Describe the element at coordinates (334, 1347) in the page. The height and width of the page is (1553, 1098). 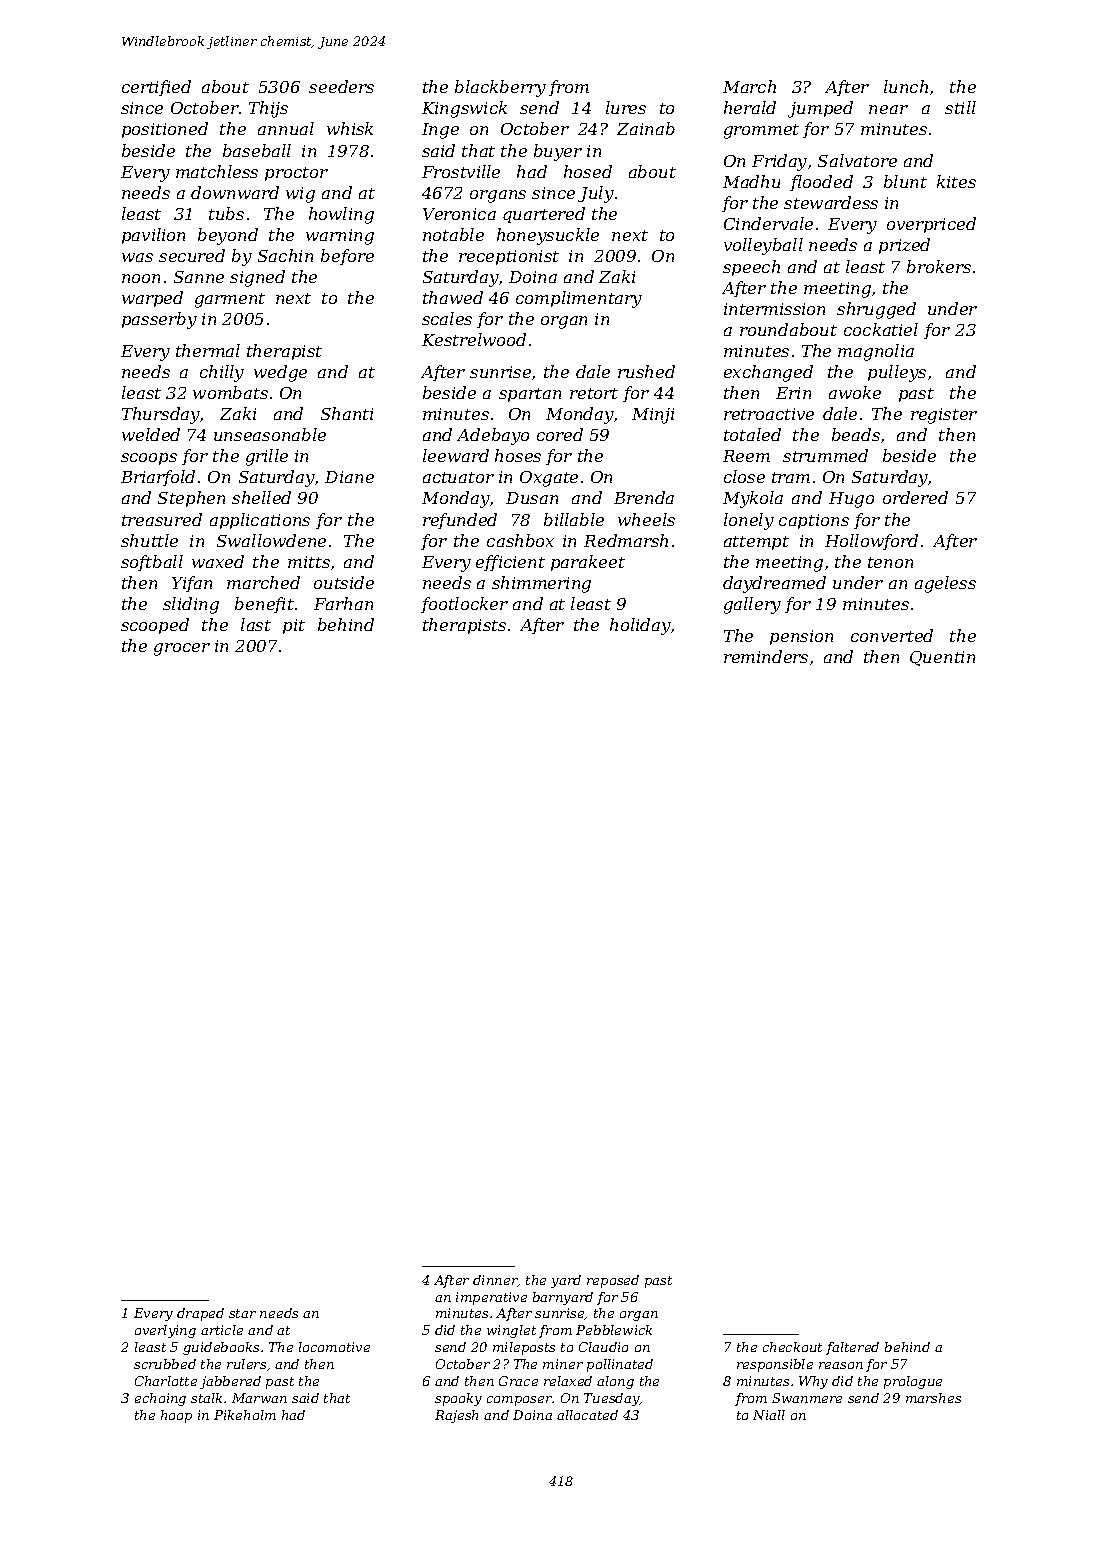
I see `locomotive` at that location.
